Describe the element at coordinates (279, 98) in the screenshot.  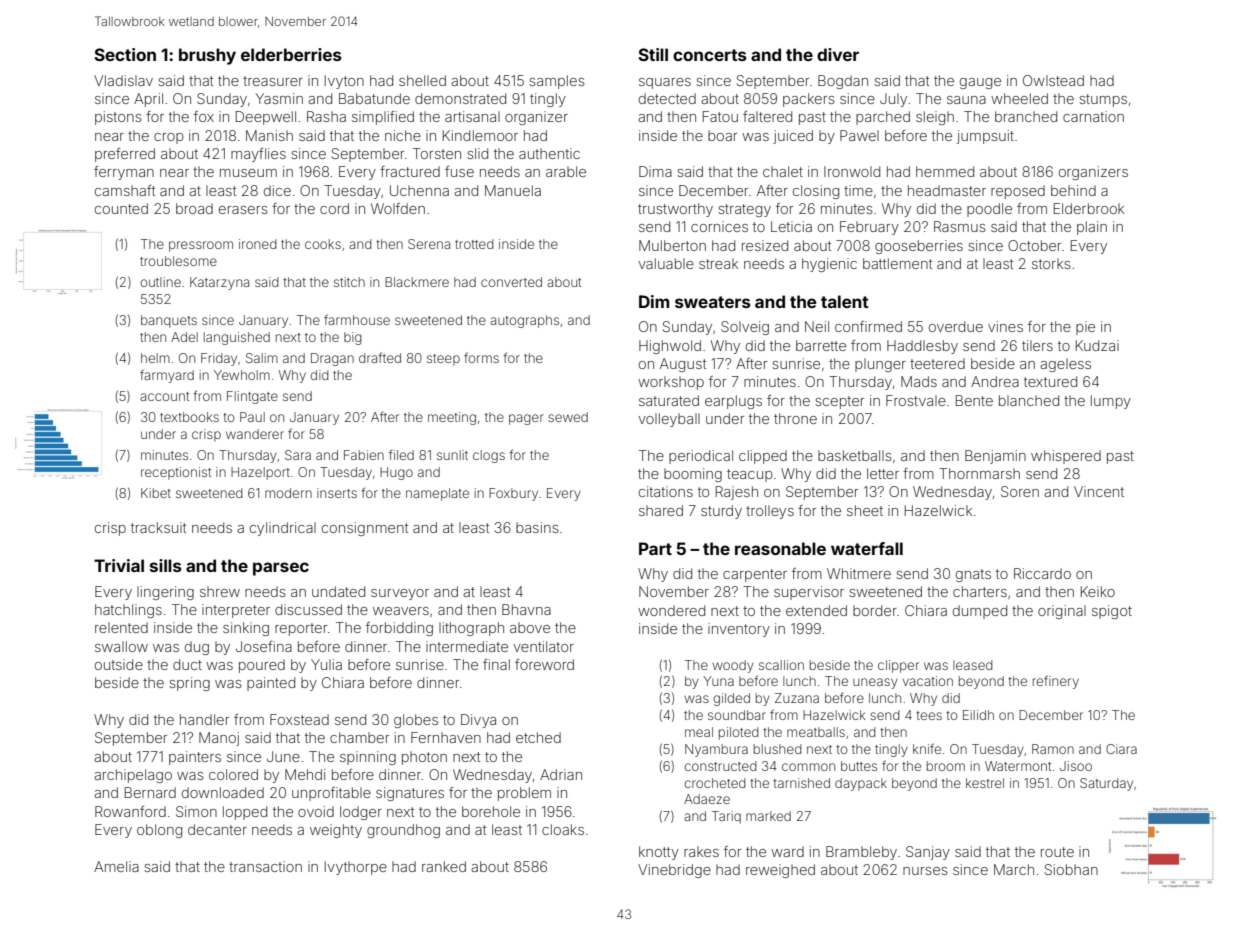
I see `Yasmin` at that location.
